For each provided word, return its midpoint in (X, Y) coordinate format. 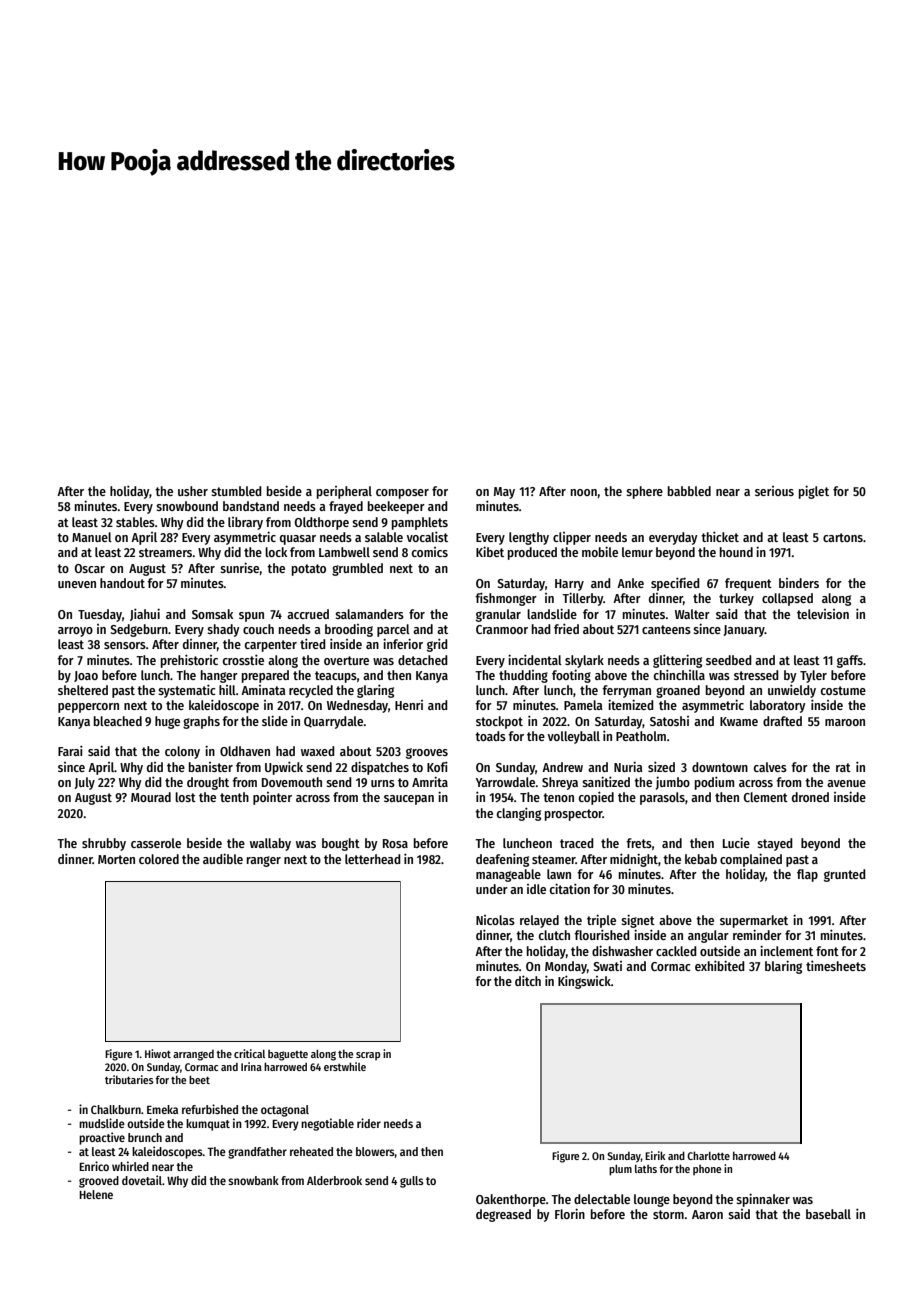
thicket (720, 536)
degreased (503, 1215)
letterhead (373, 859)
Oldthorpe (322, 523)
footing (571, 676)
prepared (265, 676)
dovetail (142, 1180)
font (827, 951)
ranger (264, 861)
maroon (845, 722)
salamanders (369, 614)
